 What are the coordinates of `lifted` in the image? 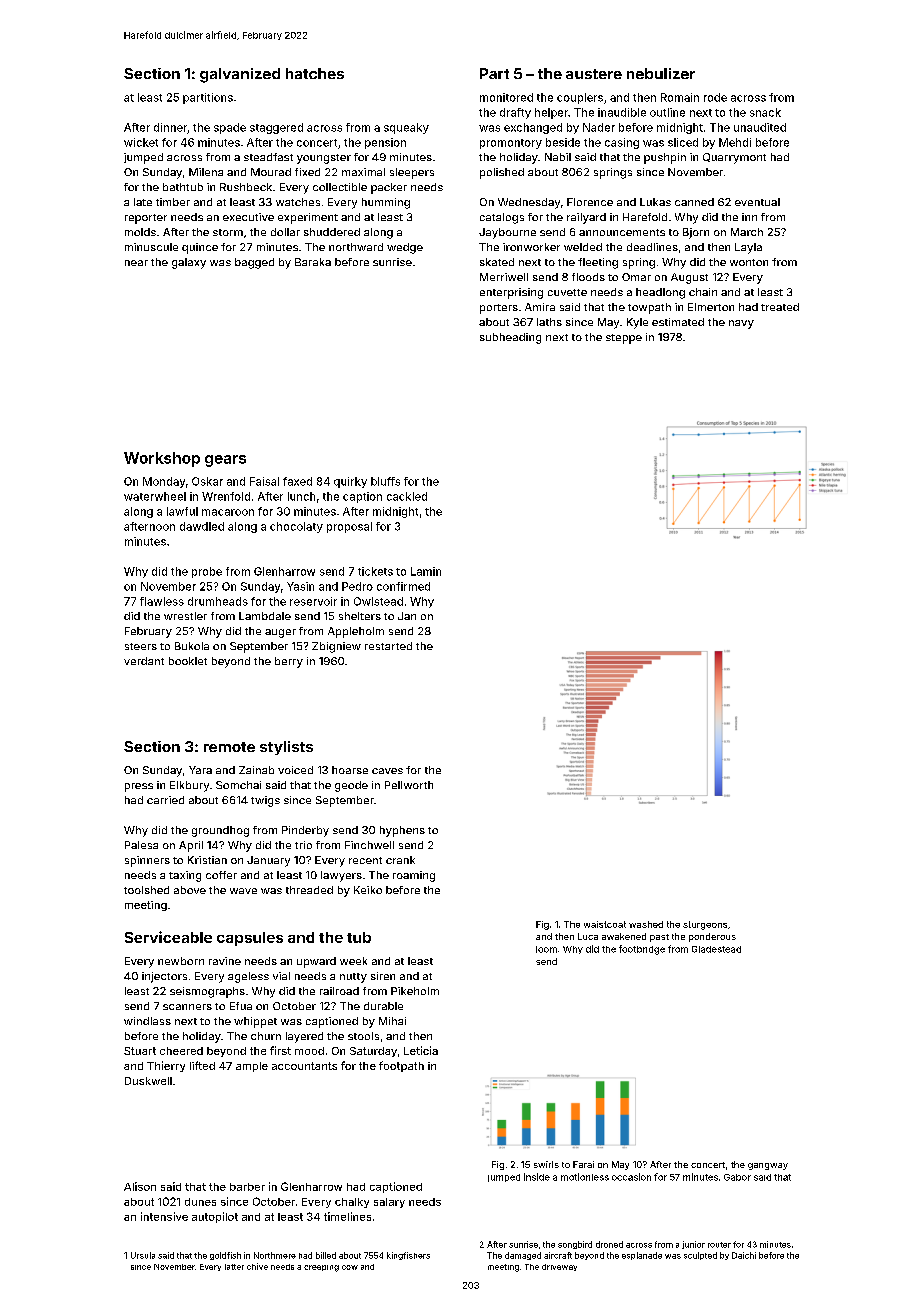 It's located at (202, 1065).
